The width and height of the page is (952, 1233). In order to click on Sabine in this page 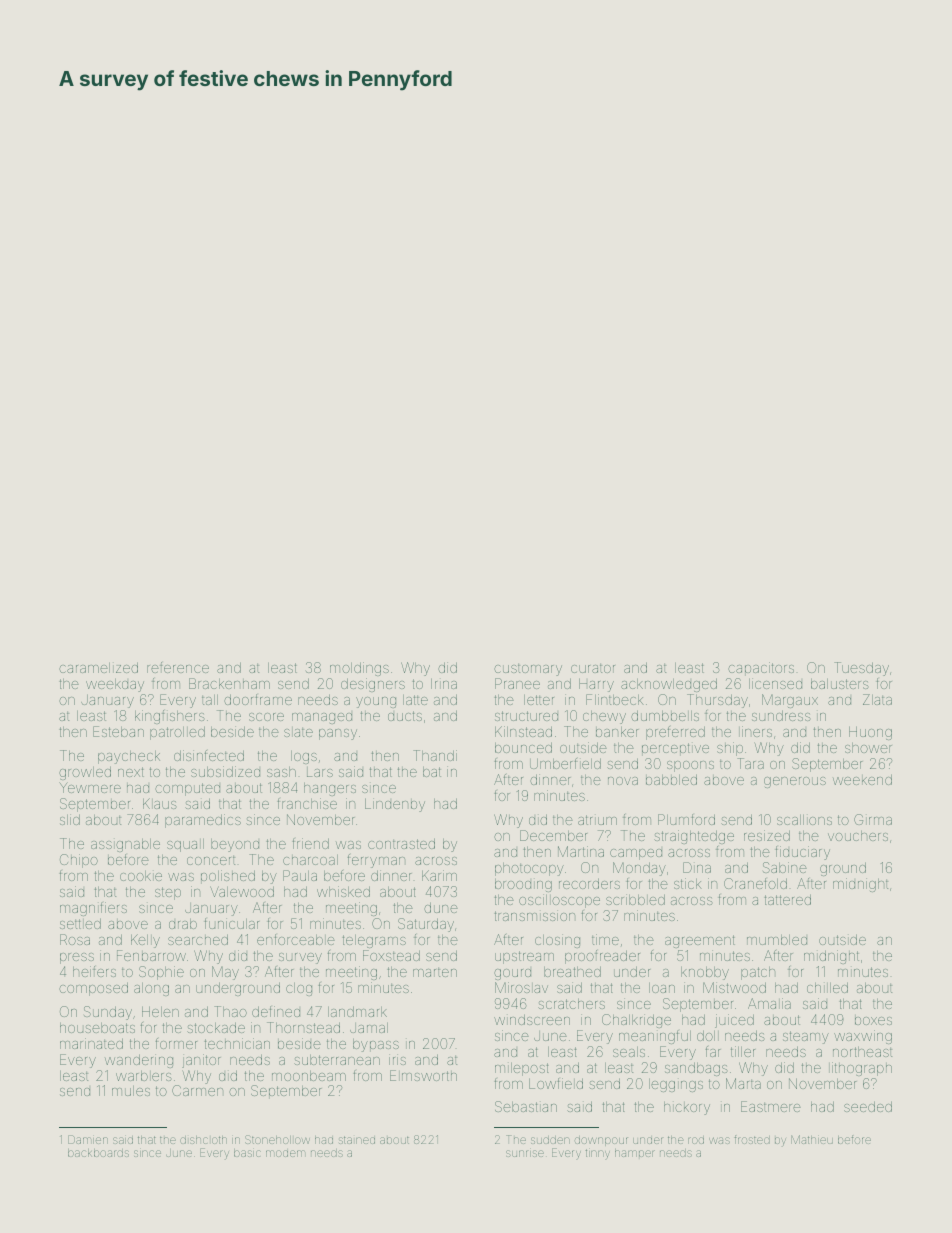, I will do `click(785, 867)`.
